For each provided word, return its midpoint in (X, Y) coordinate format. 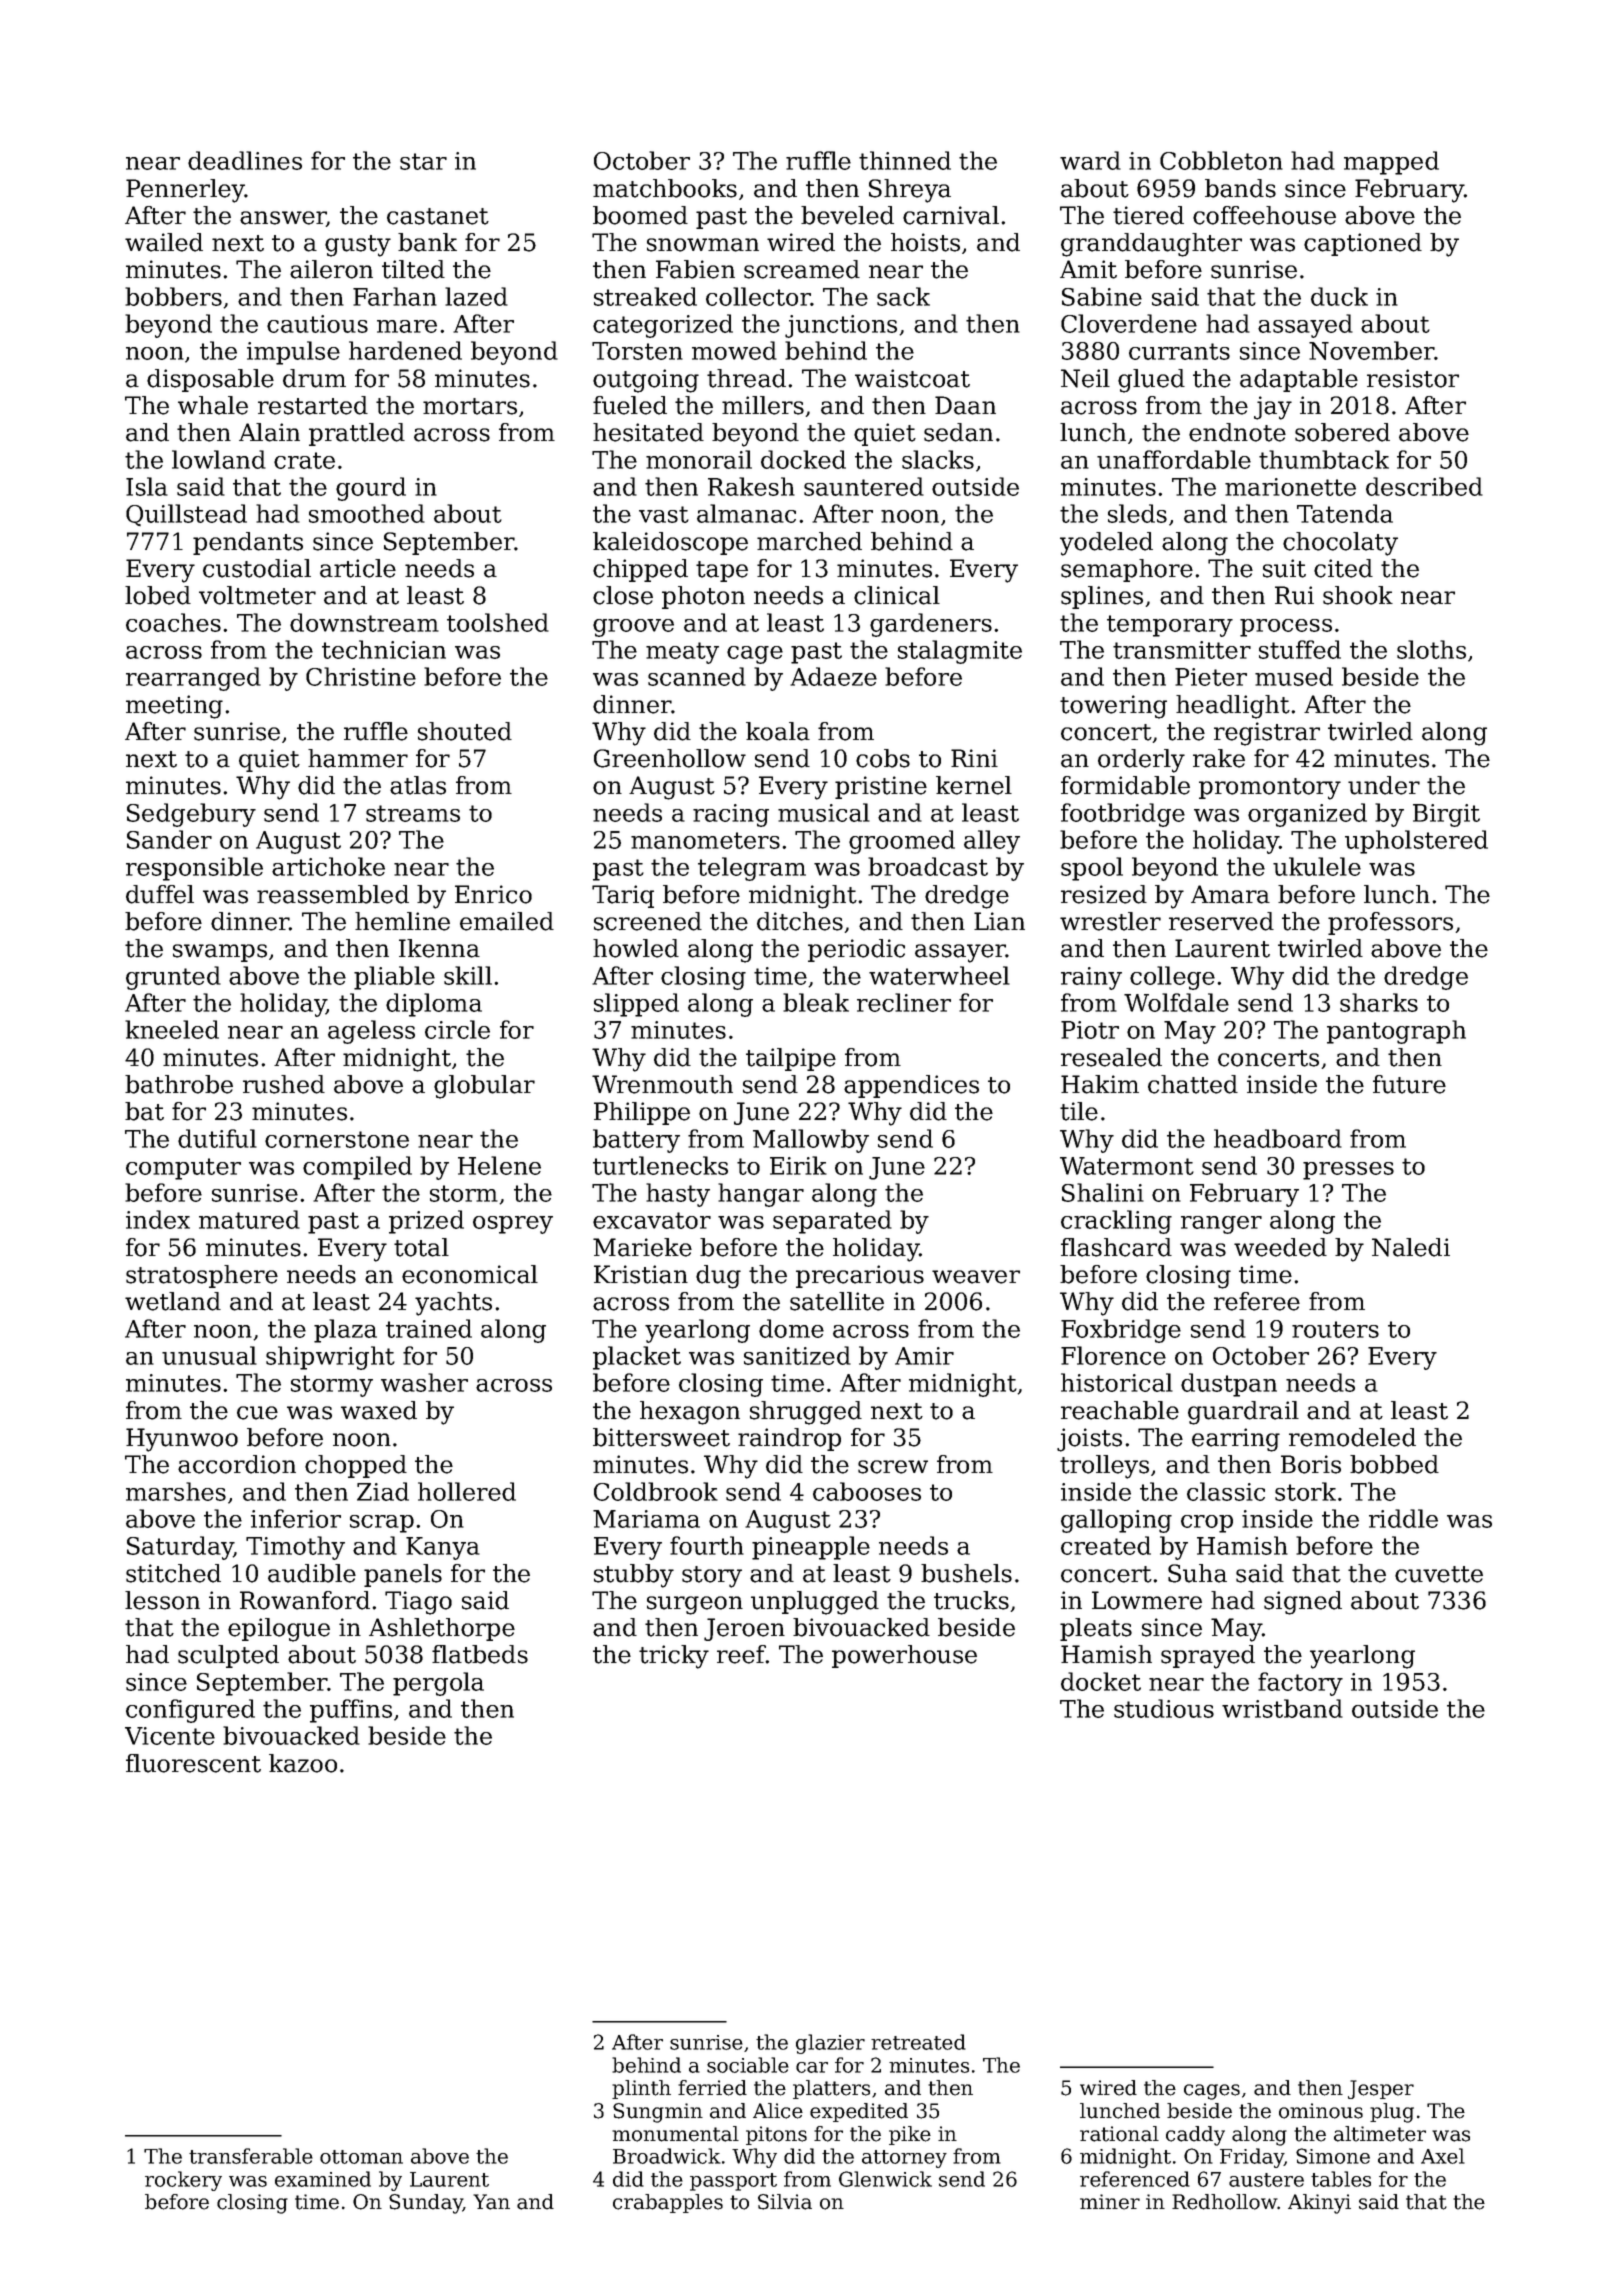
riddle (1403, 1518)
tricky (674, 1657)
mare (407, 326)
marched (809, 541)
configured (190, 1711)
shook (1358, 595)
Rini (974, 758)
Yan (491, 2202)
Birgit (1446, 815)
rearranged (193, 679)
